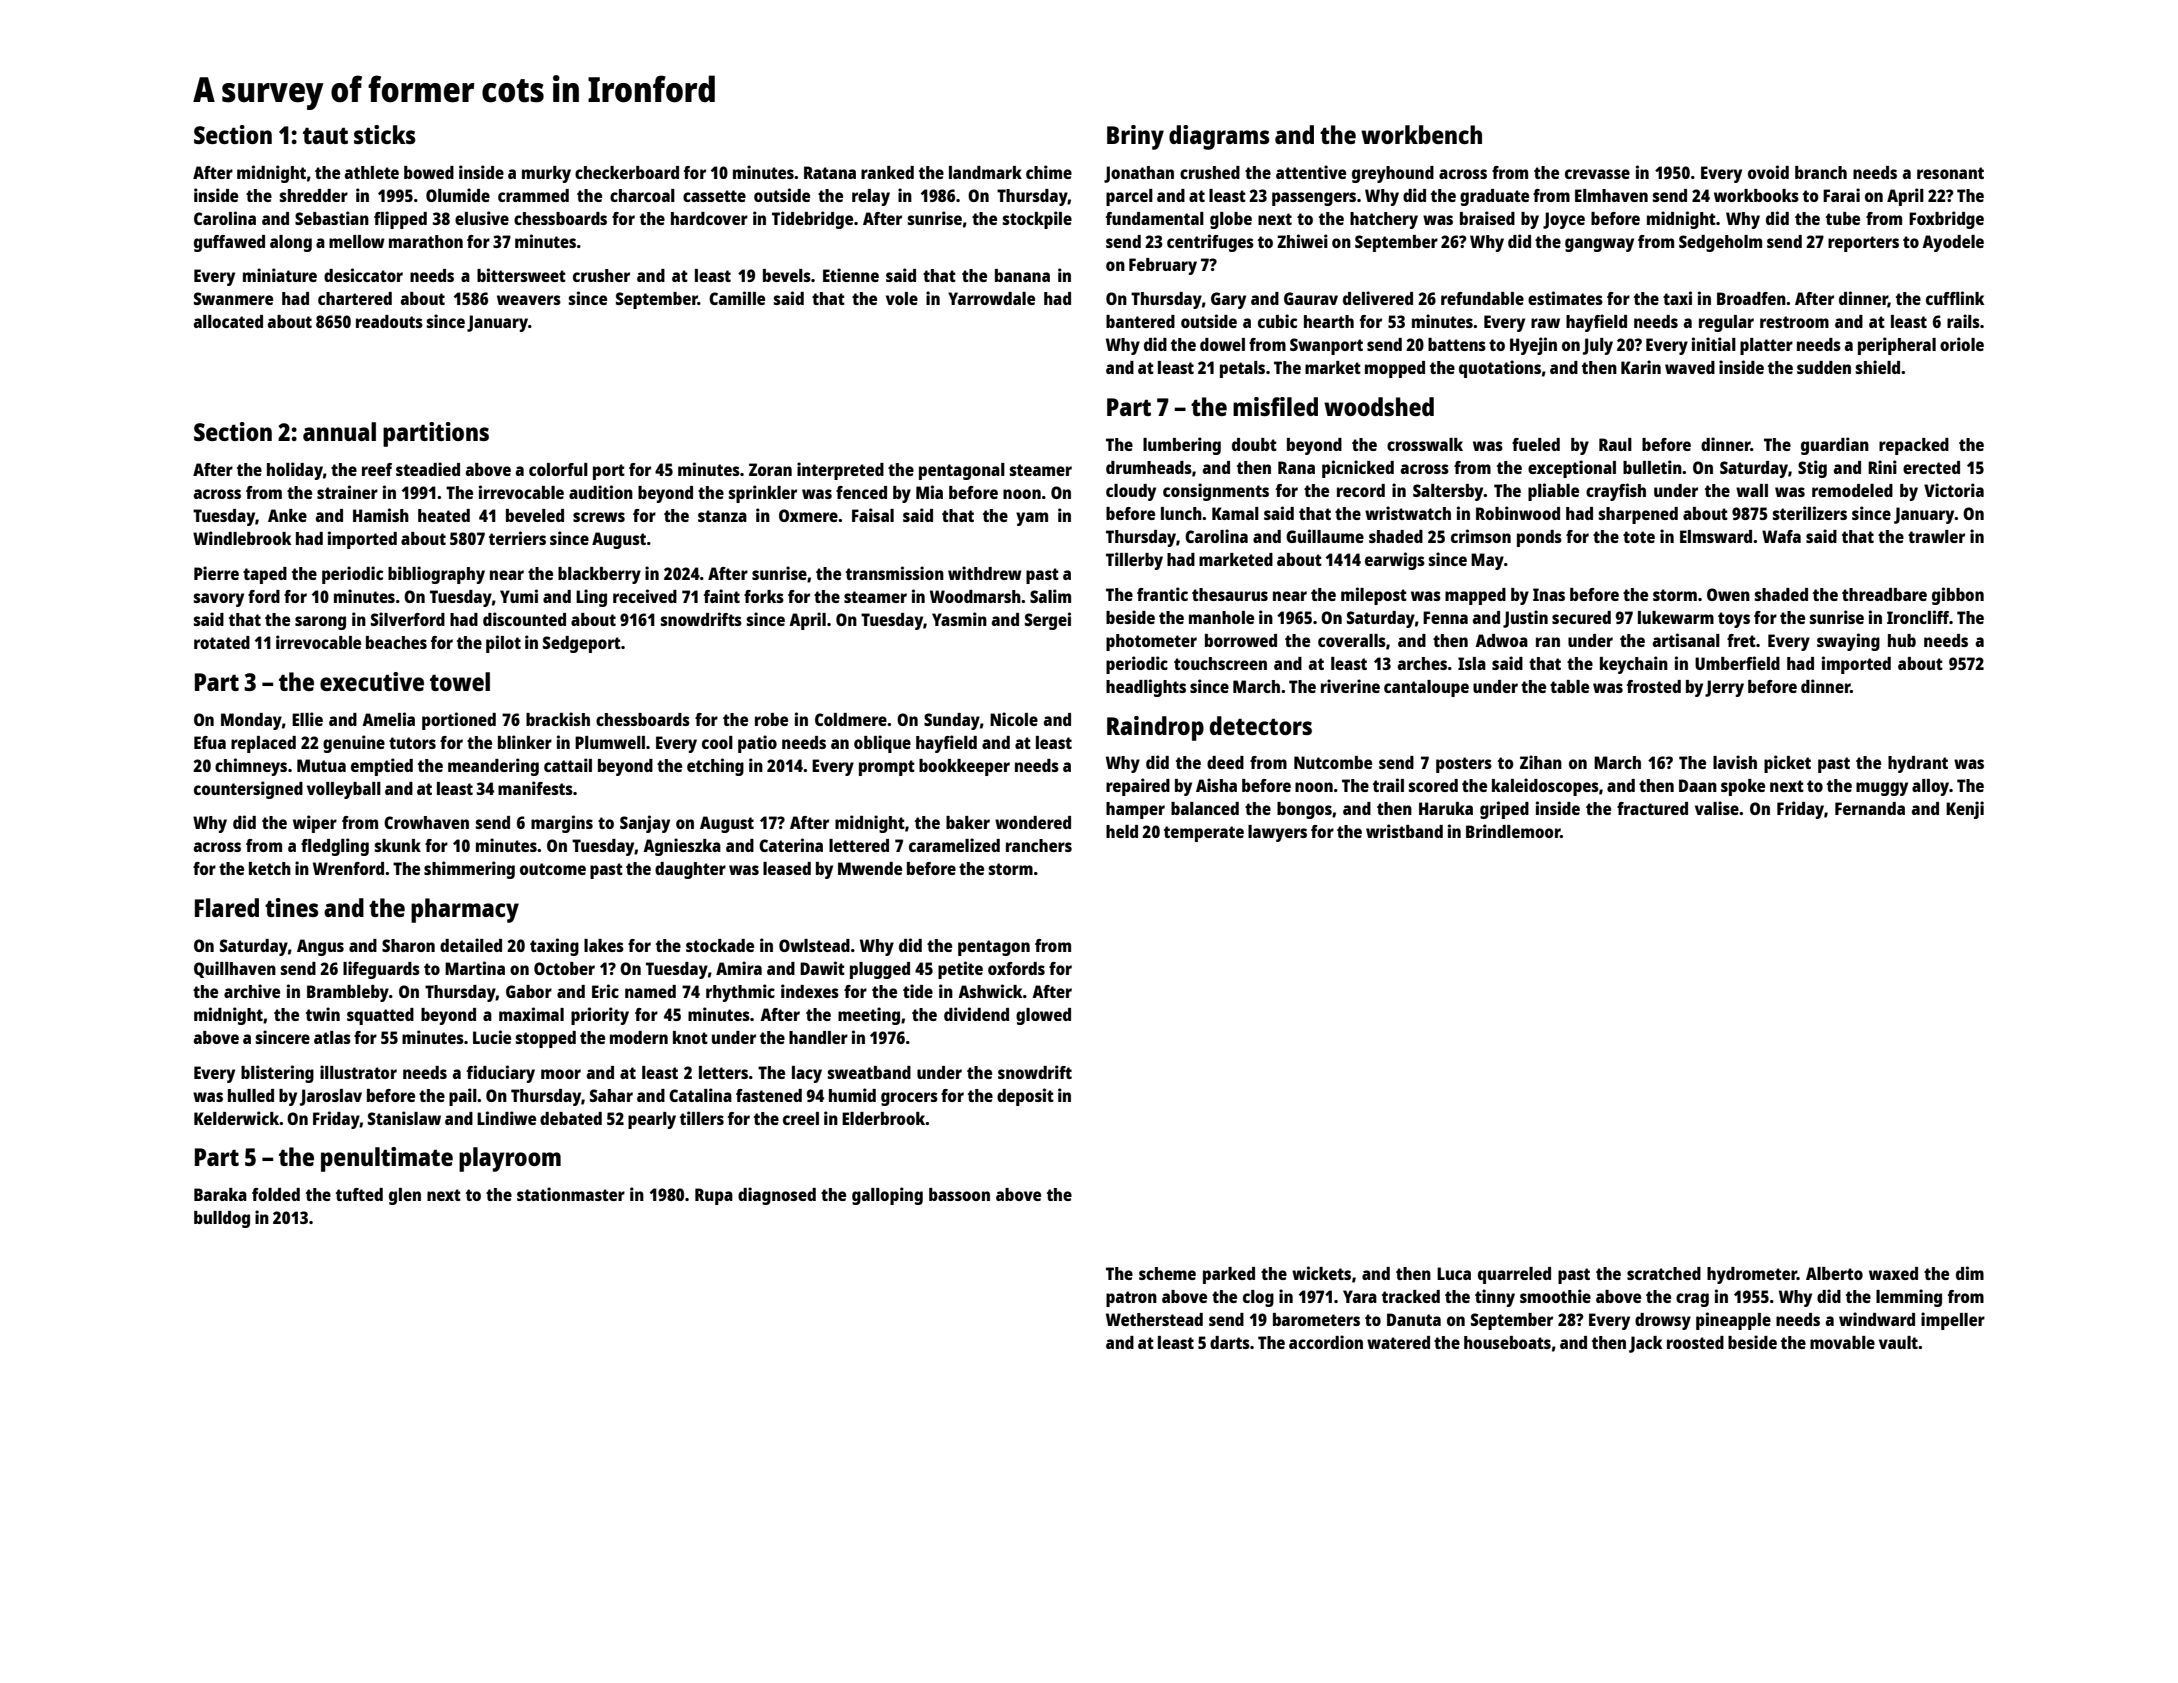 The width and height of the image is (2178, 1683). What do you see at coordinates (777, 1196) in the image?
I see `diagnosed` at bounding box center [777, 1196].
